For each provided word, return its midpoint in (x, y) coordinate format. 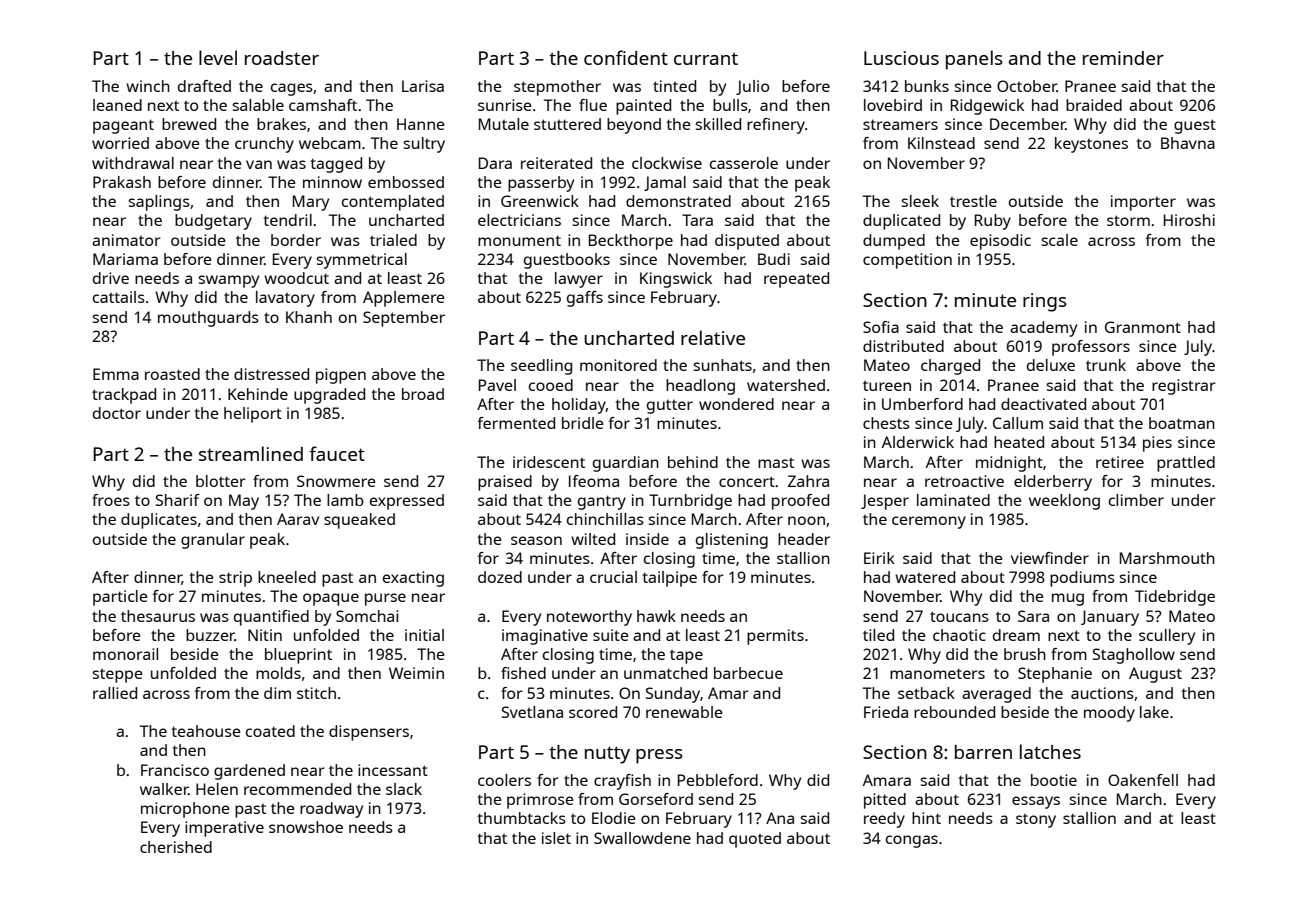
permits (775, 637)
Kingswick (676, 280)
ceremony (929, 522)
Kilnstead (941, 143)
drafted (204, 86)
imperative (224, 829)
